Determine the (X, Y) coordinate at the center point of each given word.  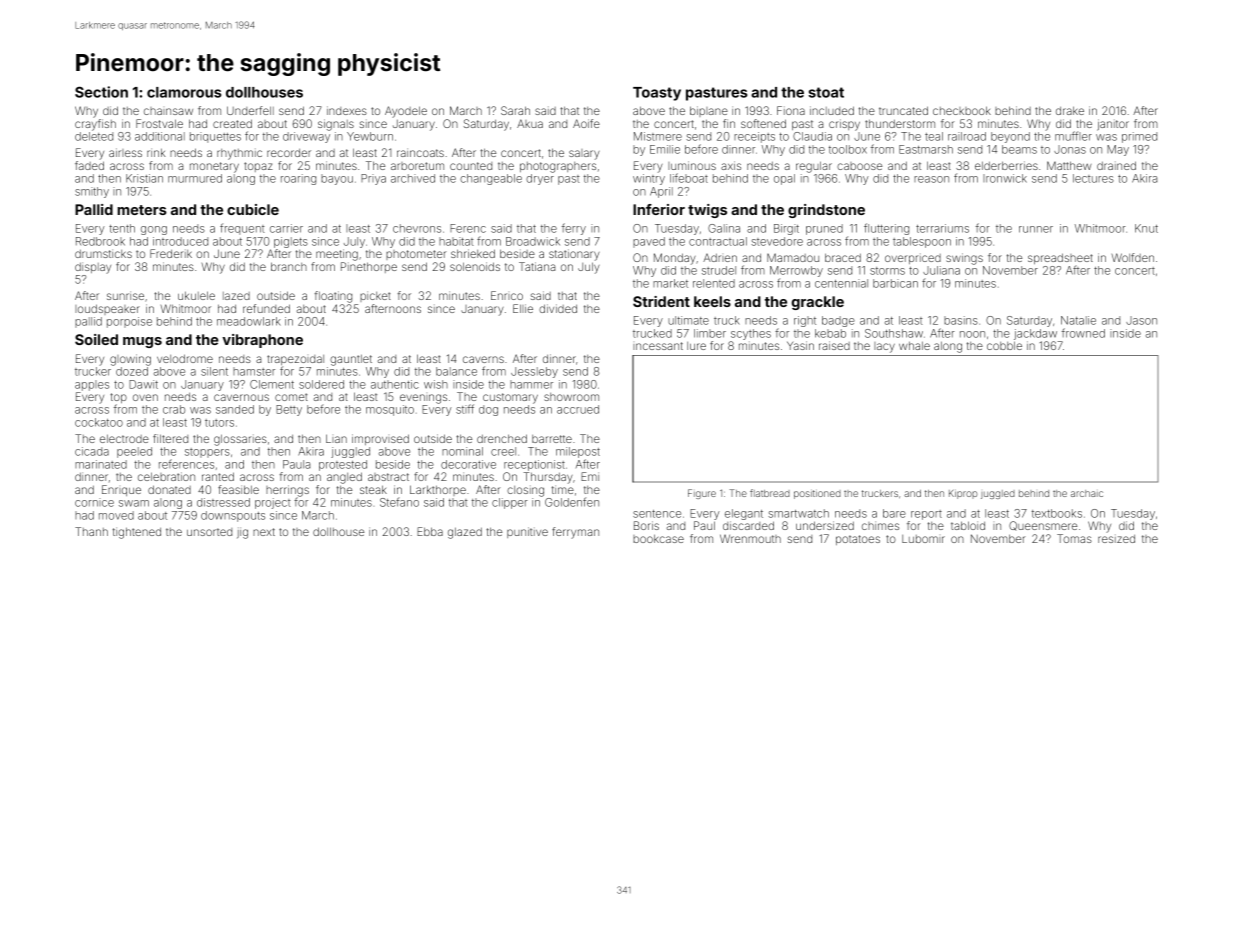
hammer (531, 384)
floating (333, 297)
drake (1070, 110)
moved (116, 515)
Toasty (657, 94)
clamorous (184, 92)
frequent (242, 229)
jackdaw (1035, 334)
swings (964, 259)
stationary (574, 255)
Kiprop (963, 494)
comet (291, 397)
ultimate (688, 320)
